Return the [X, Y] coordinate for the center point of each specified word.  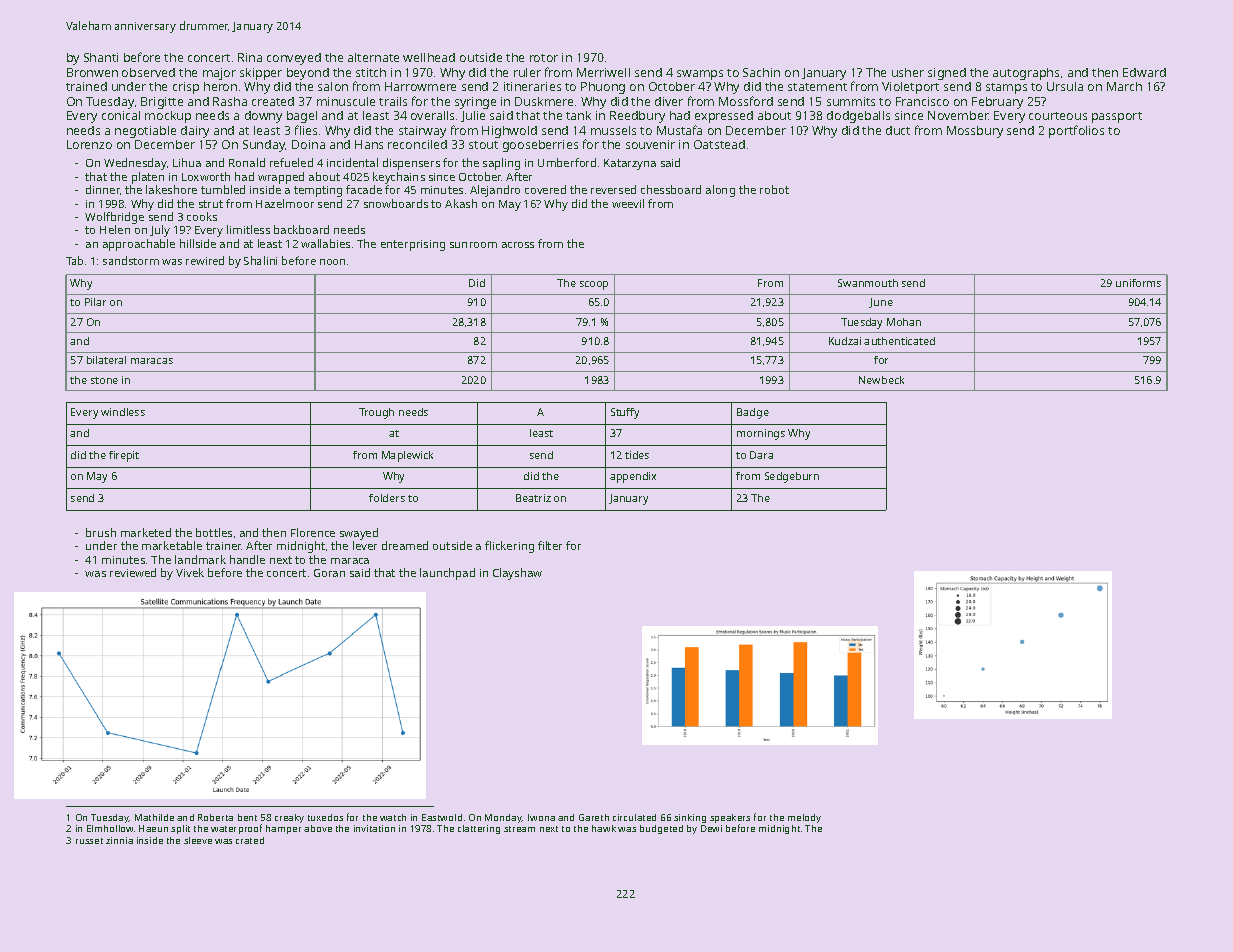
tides [637, 455]
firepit [124, 456]
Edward [1144, 72]
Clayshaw [517, 574]
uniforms [1138, 283]
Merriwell [603, 72]
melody [804, 818]
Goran [329, 573]
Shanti [101, 57]
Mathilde [154, 817]
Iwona [541, 817]
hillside [198, 243]
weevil [628, 203]
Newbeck [881, 380]
